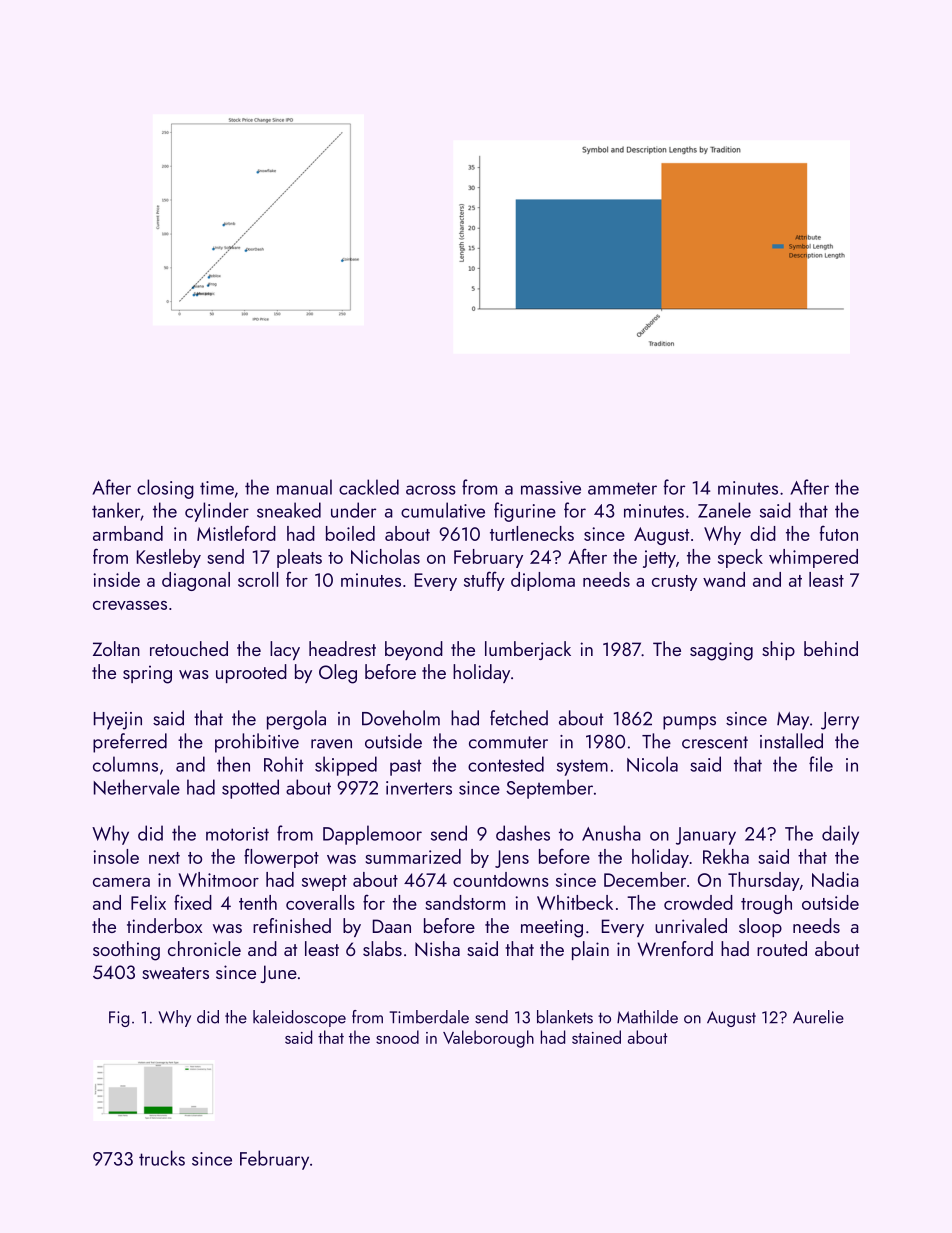 Image resolution: width=952 pixels, height=1233 pixels. I want to click on trucks, so click(162, 1158).
